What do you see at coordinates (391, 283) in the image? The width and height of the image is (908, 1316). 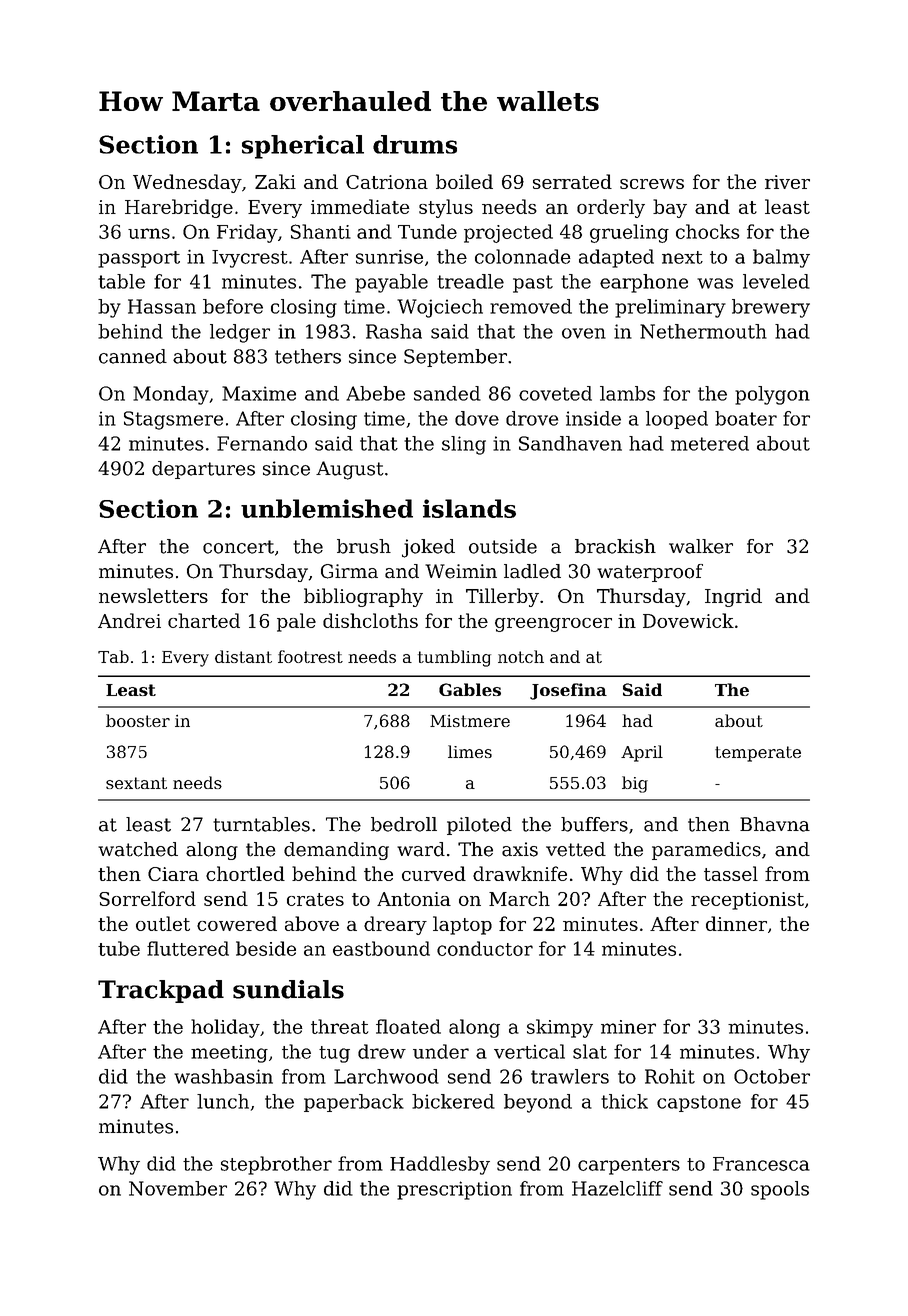 I see `payable` at bounding box center [391, 283].
